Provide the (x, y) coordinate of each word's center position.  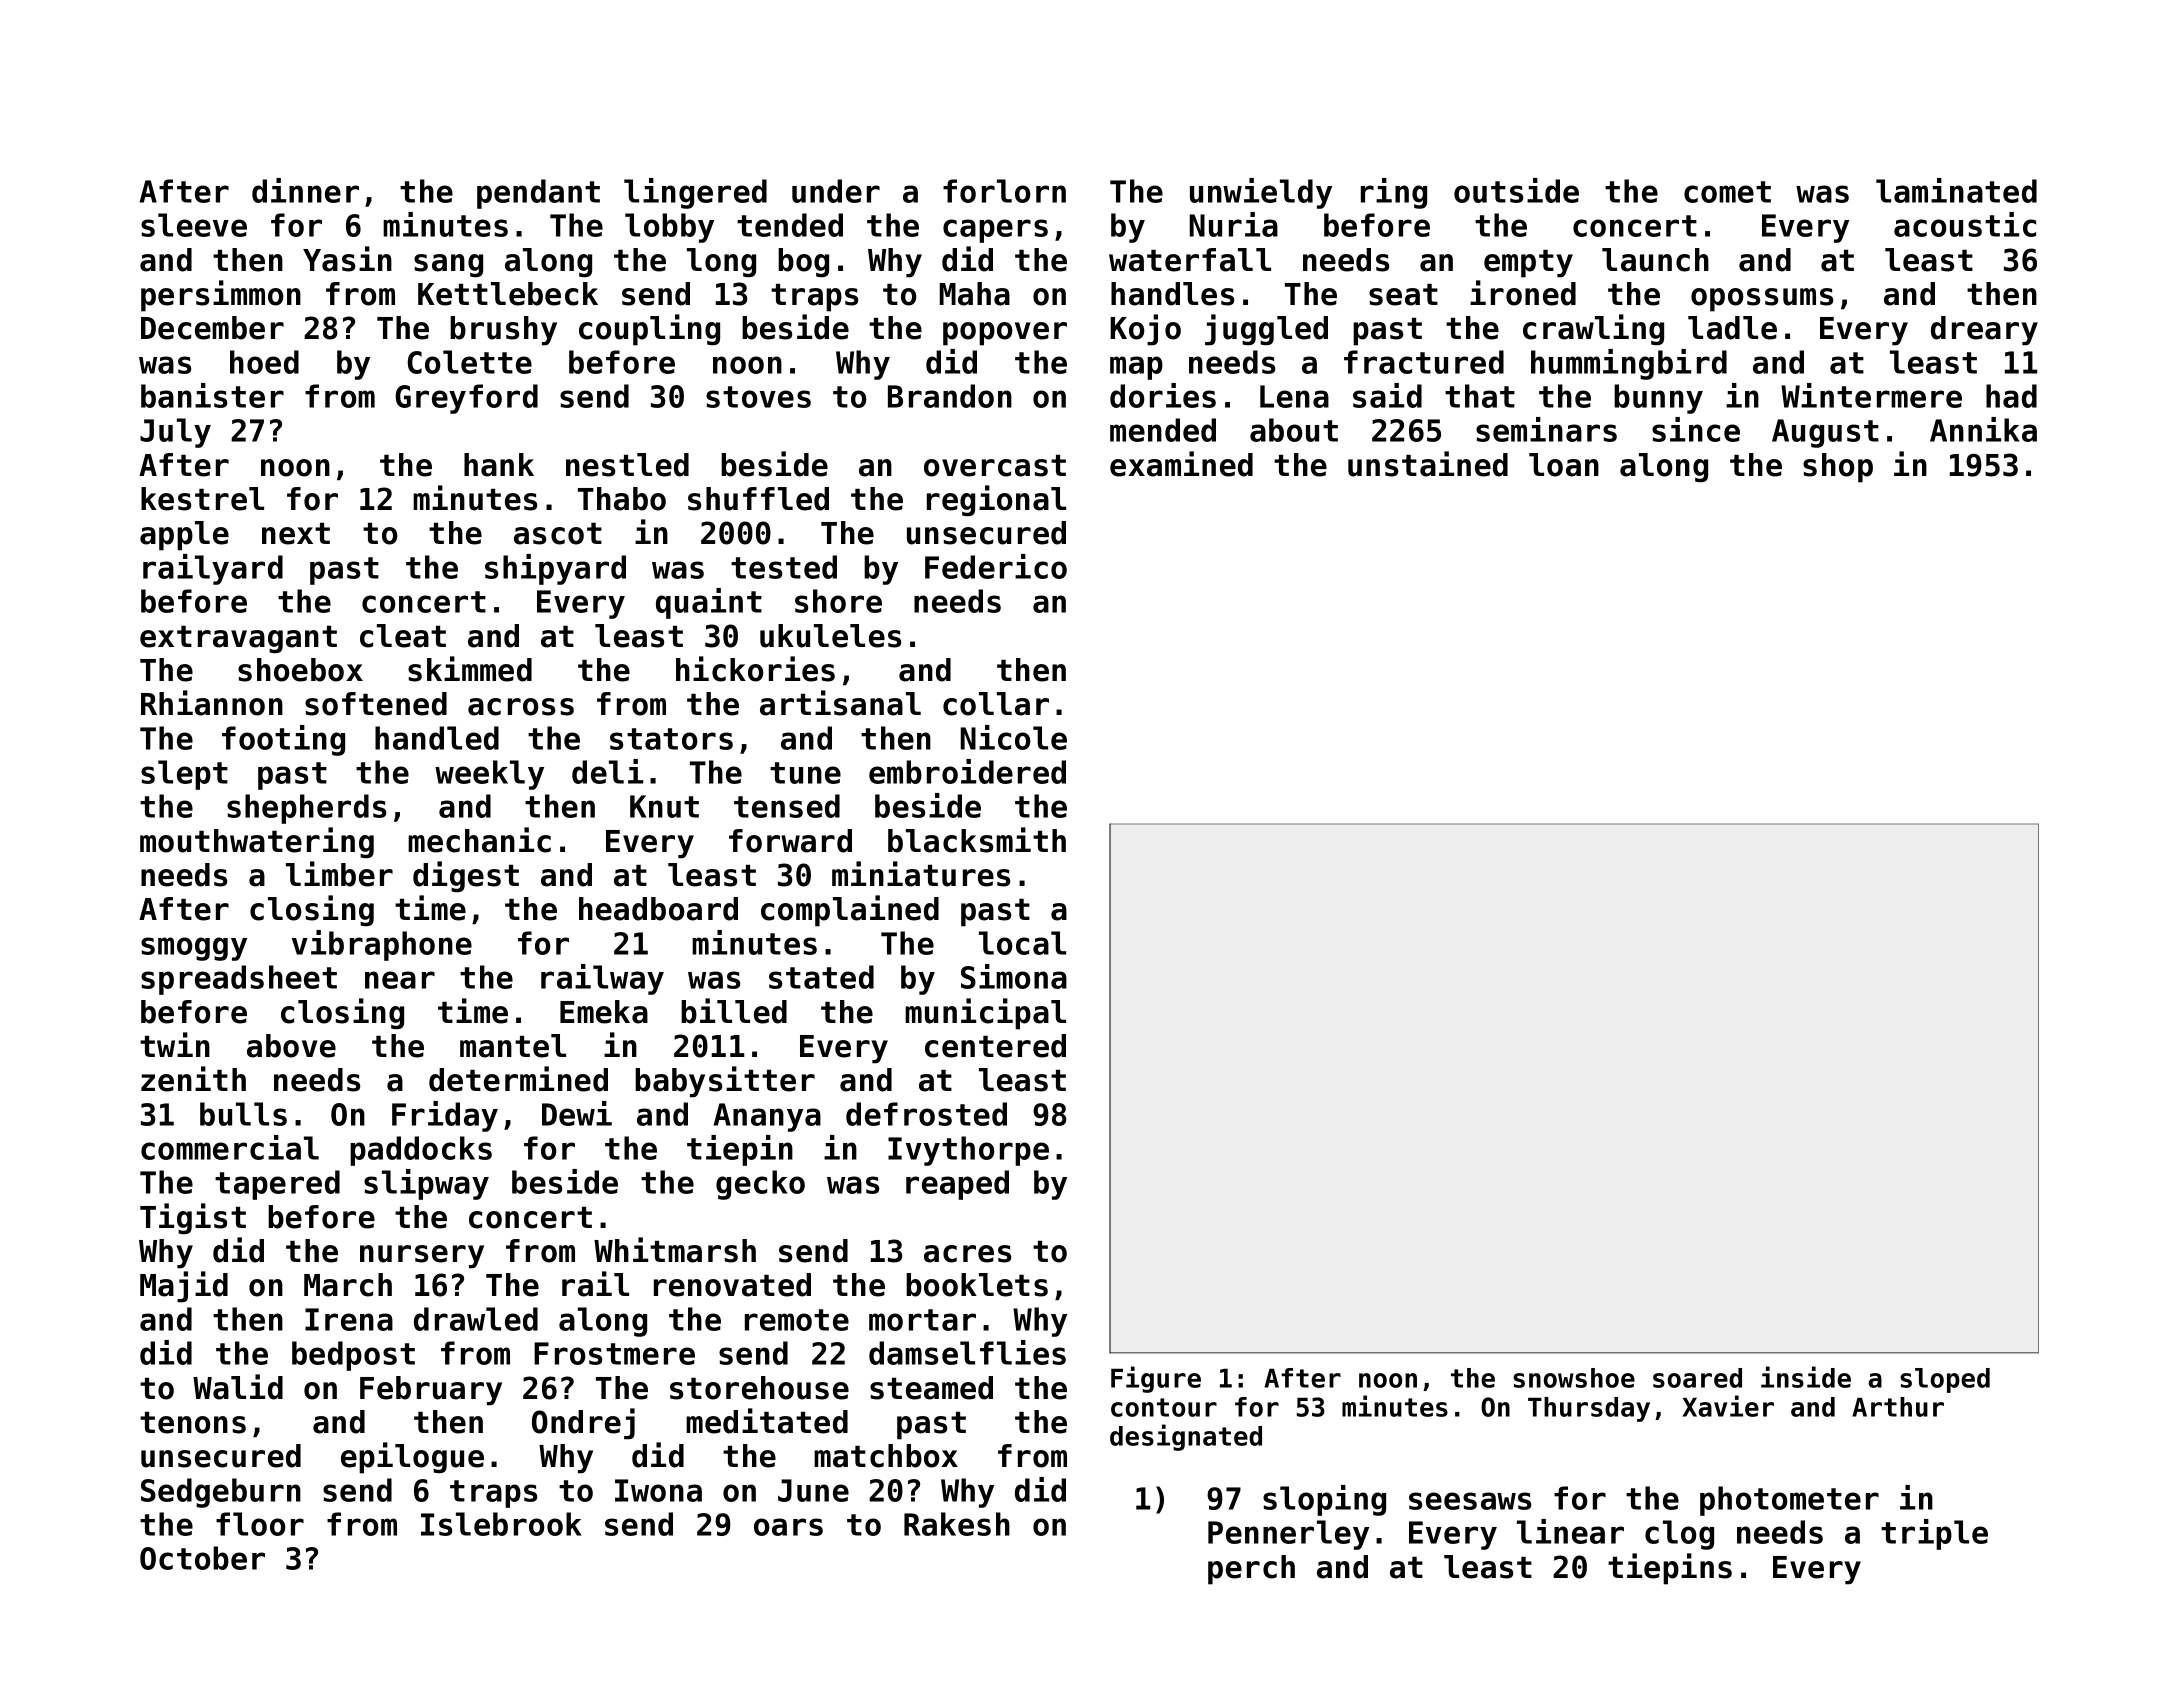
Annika (1983, 429)
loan (1564, 465)
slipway (426, 1184)
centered (995, 1046)
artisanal (840, 703)
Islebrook (501, 1524)
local (1022, 943)
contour (1164, 1407)
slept (184, 775)
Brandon (950, 396)
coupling (649, 330)
